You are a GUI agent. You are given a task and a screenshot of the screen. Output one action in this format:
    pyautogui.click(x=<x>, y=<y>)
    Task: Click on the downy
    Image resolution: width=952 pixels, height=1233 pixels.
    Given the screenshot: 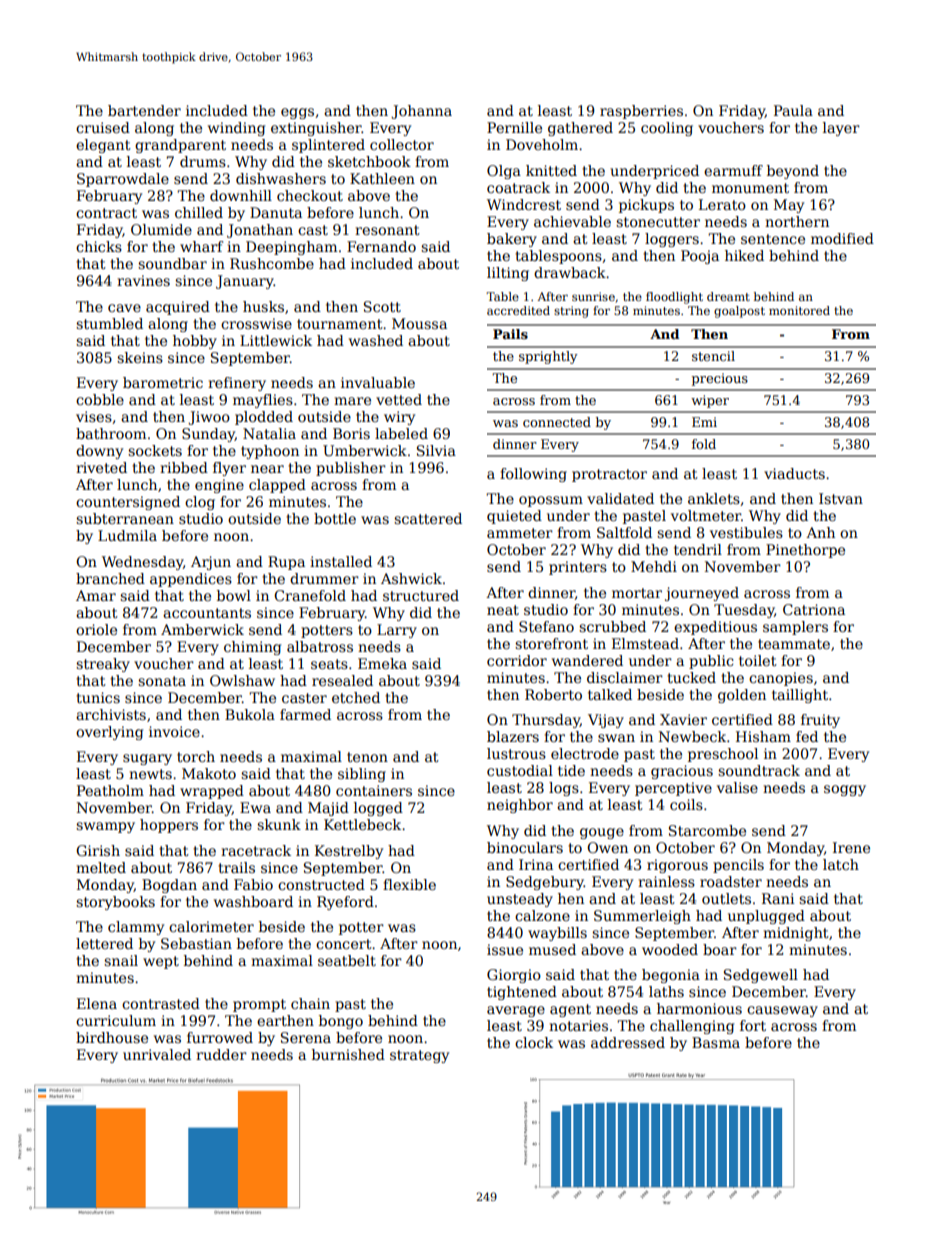 What is the action you would take?
    pyautogui.click(x=99, y=452)
